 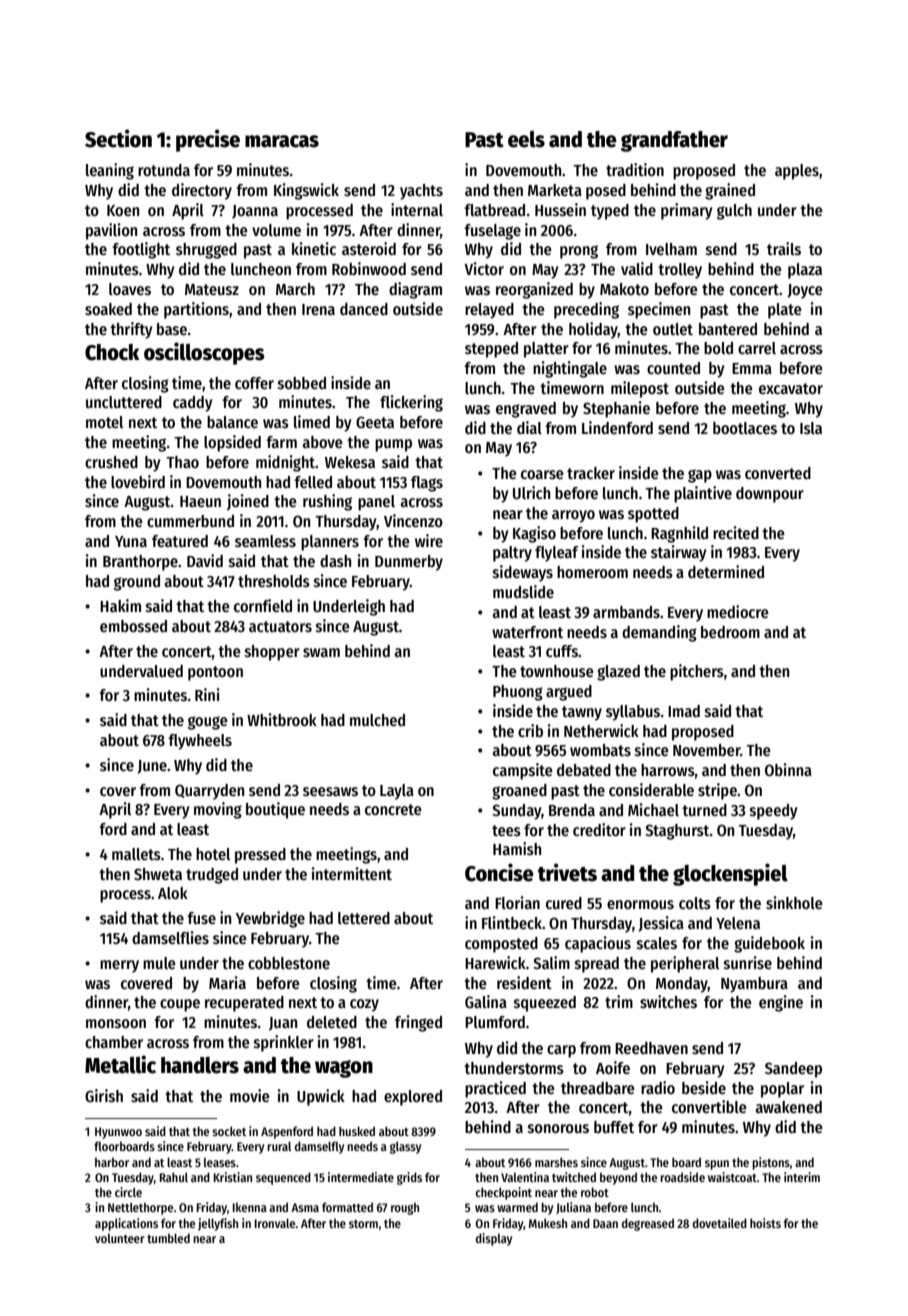 What do you see at coordinates (555, 190) in the document?
I see `Marketa` at bounding box center [555, 190].
